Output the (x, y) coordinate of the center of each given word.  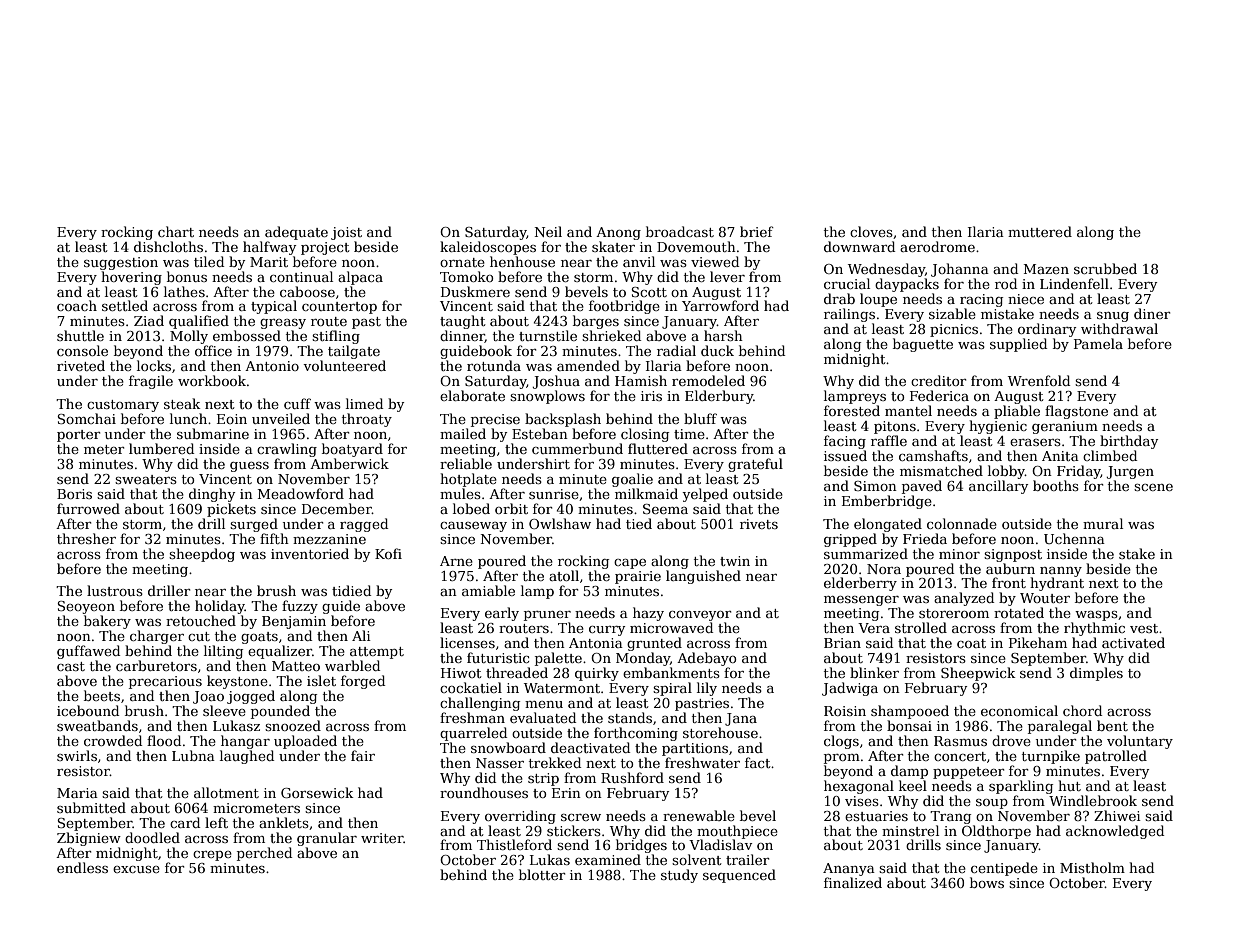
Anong (618, 233)
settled (125, 305)
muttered (1040, 231)
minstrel (910, 830)
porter (79, 436)
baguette (923, 345)
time (689, 434)
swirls (77, 755)
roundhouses (484, 792)
